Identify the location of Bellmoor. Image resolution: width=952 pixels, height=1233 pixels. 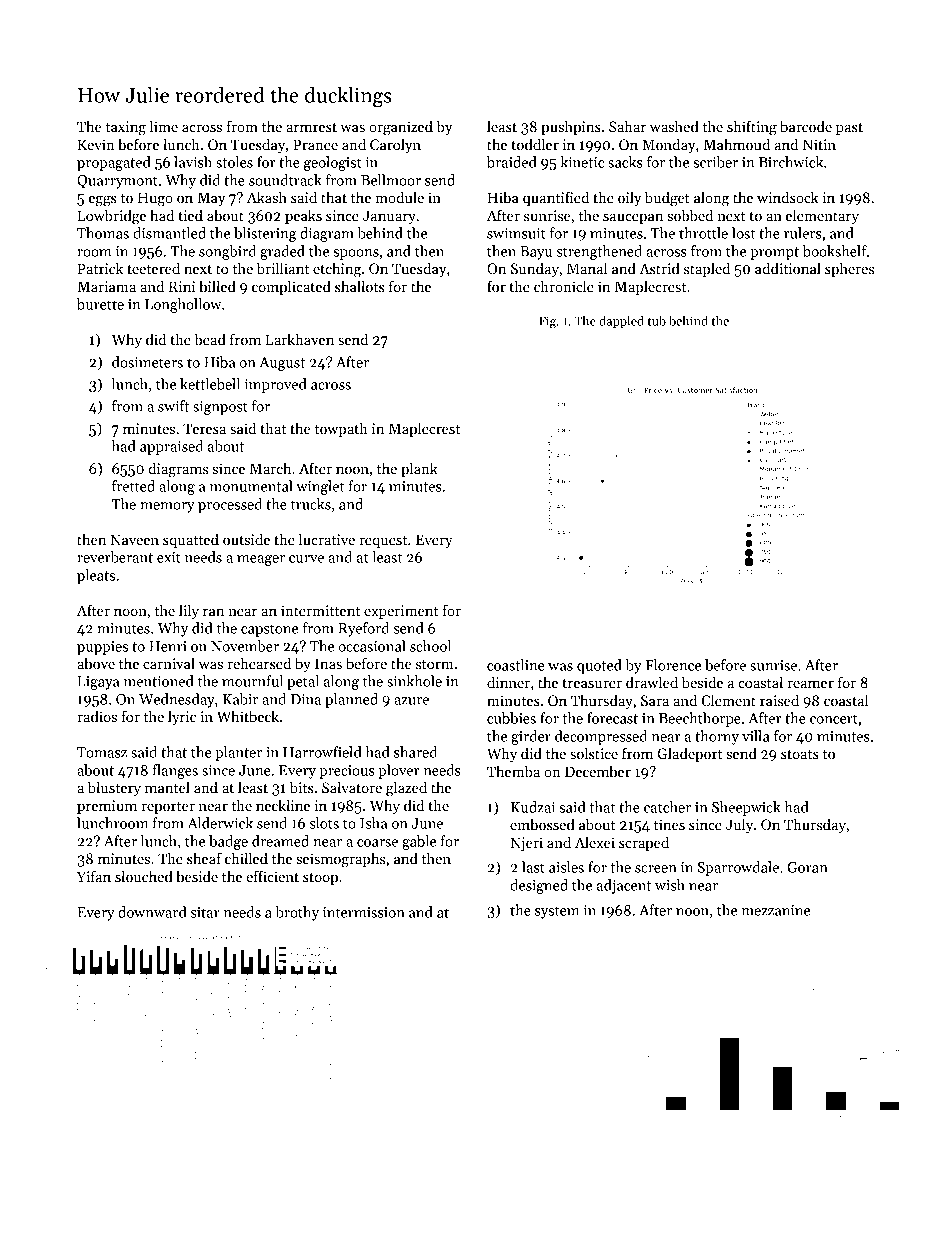
(391, 180).
